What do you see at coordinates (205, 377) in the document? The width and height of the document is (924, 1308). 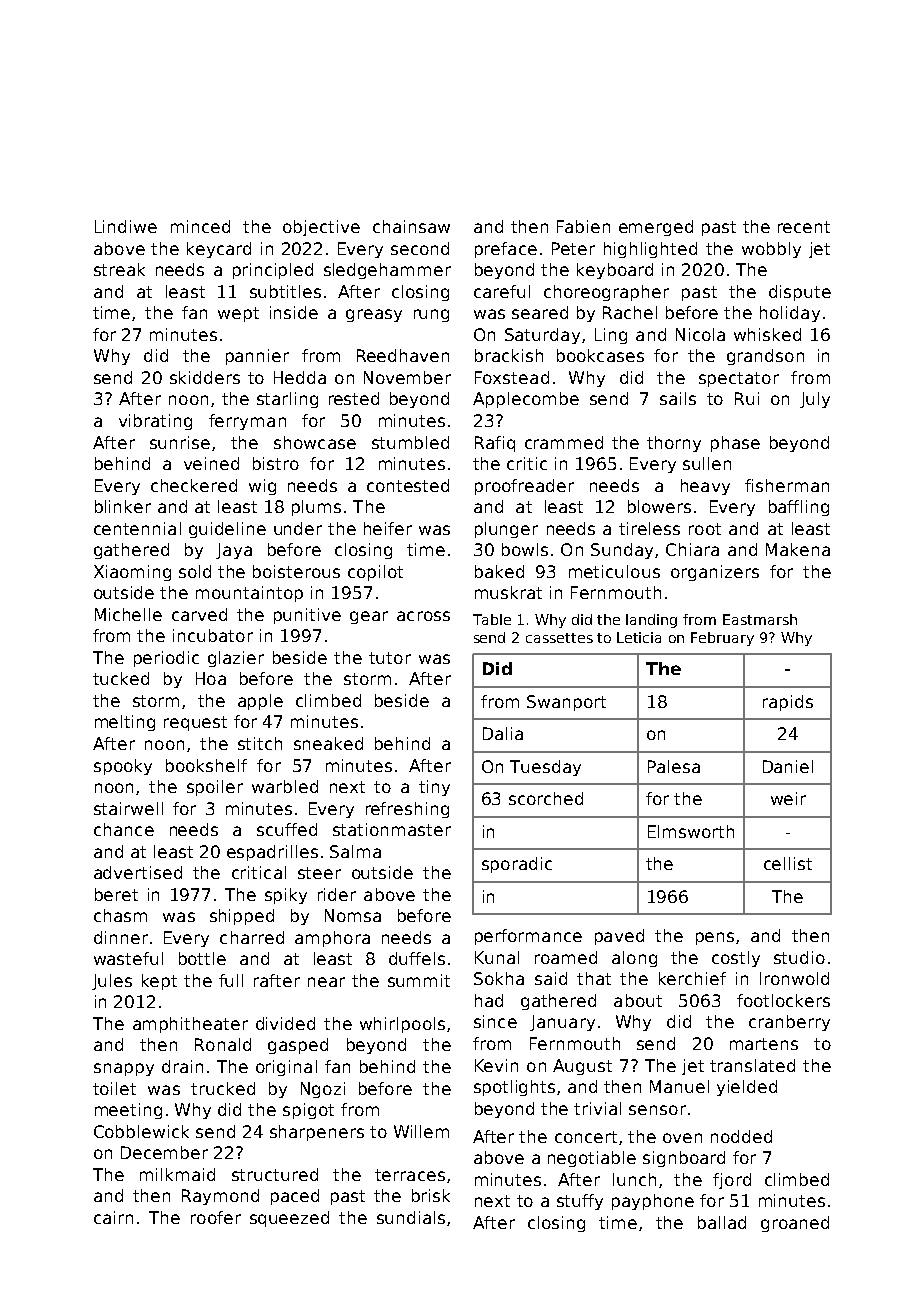 I see `skidders` at bounding box center [205, 377].
